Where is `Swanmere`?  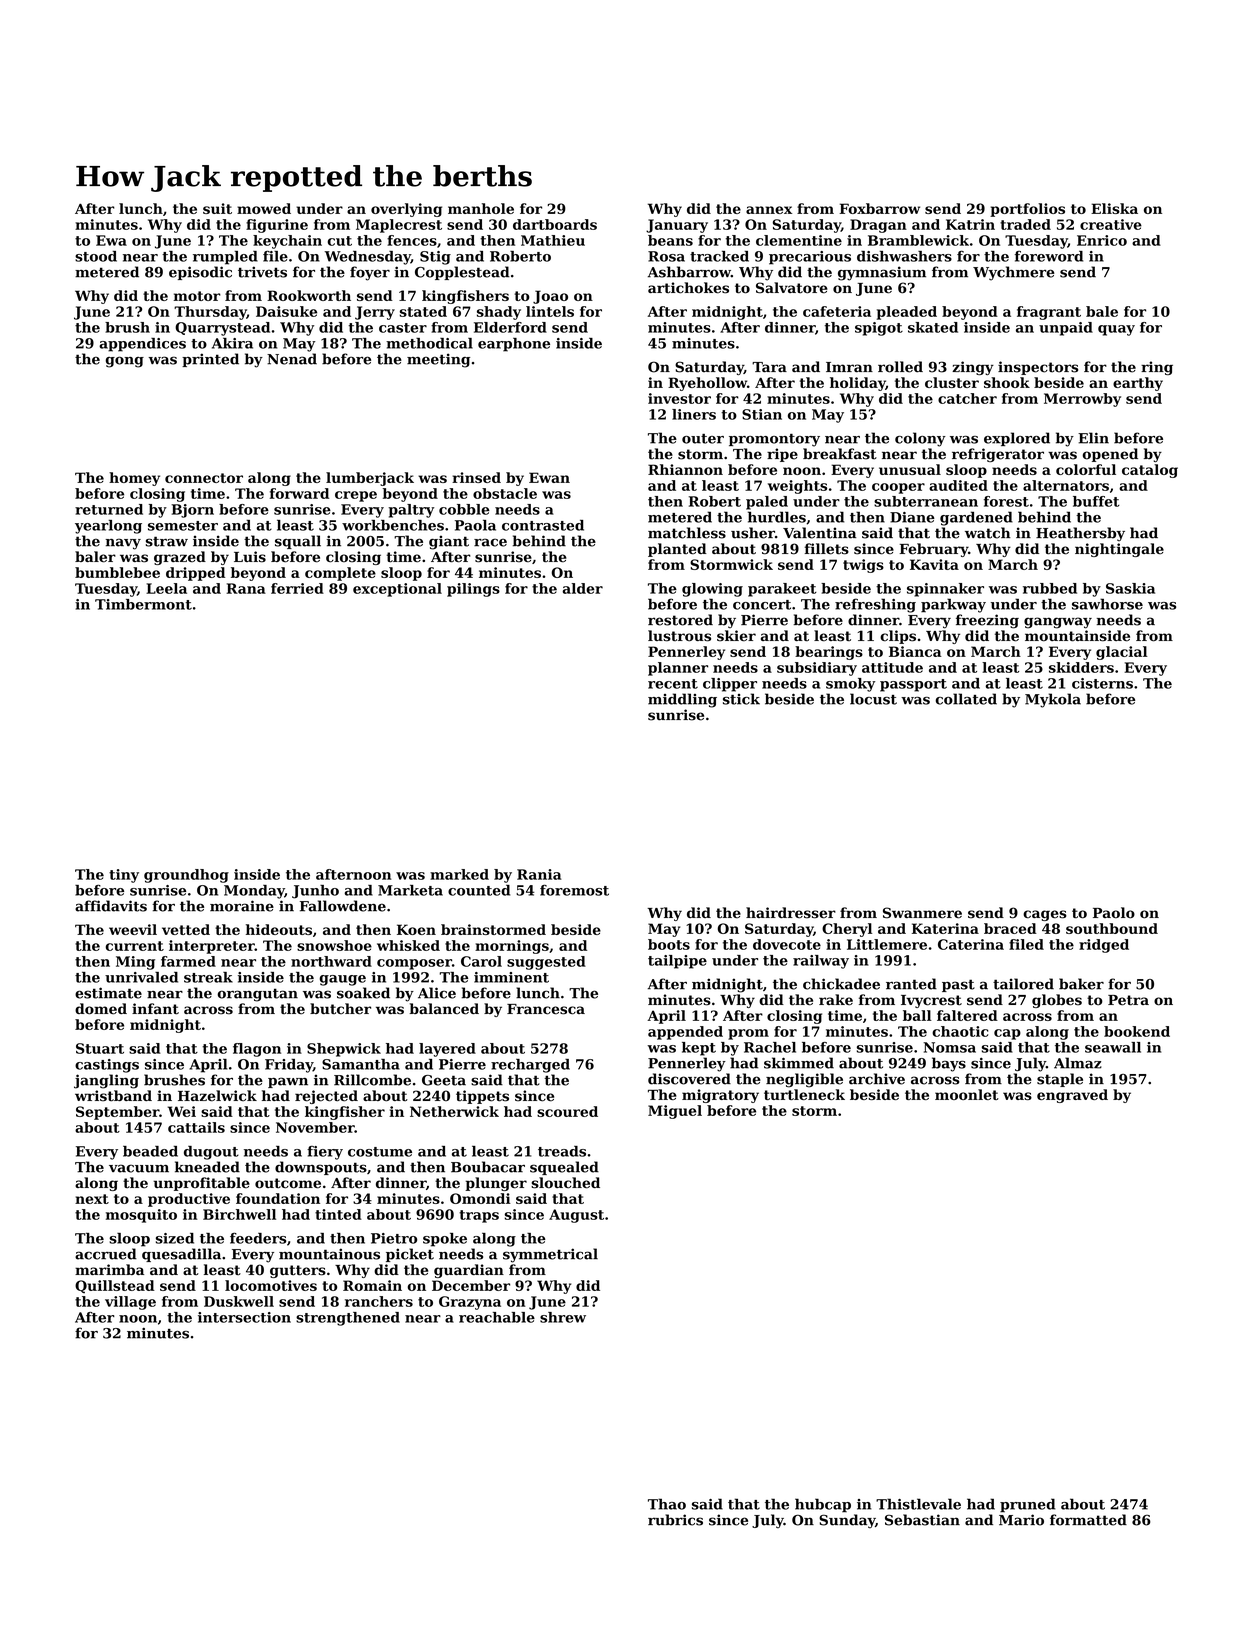
Swanmere is located at coordinates (922, 913).
